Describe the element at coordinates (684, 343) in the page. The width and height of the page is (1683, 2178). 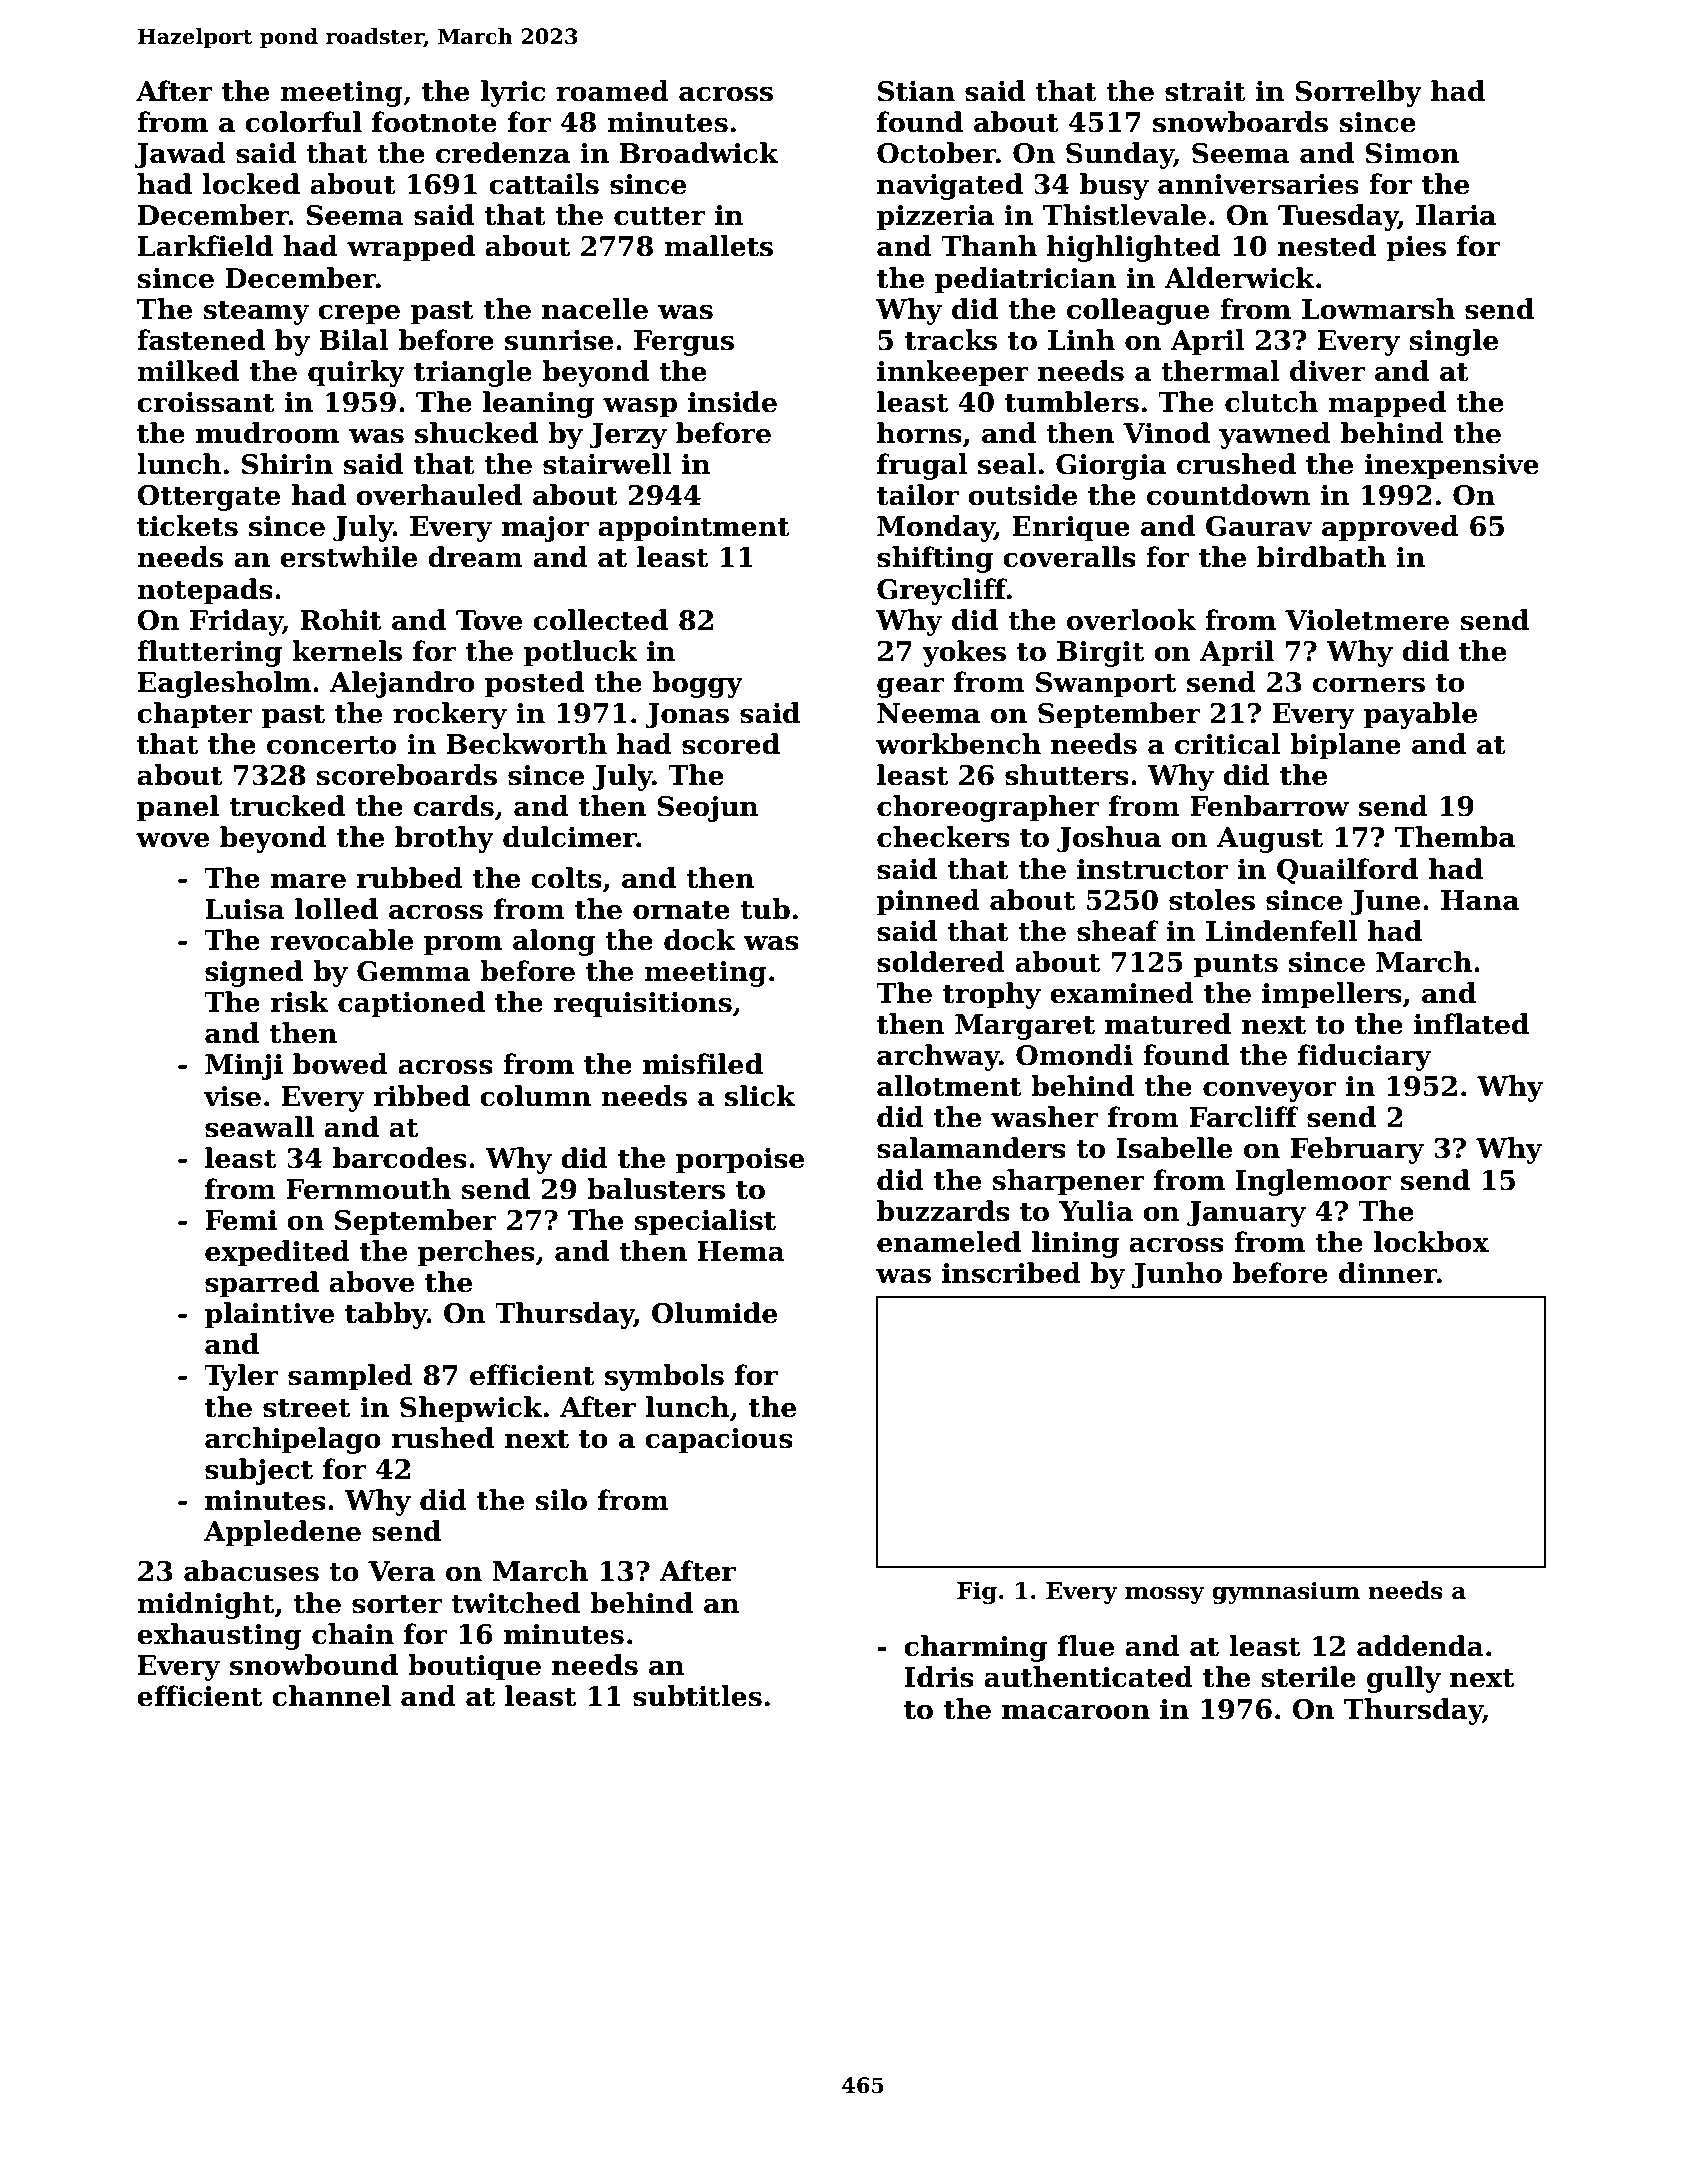
I see `Fergus` at that location.
